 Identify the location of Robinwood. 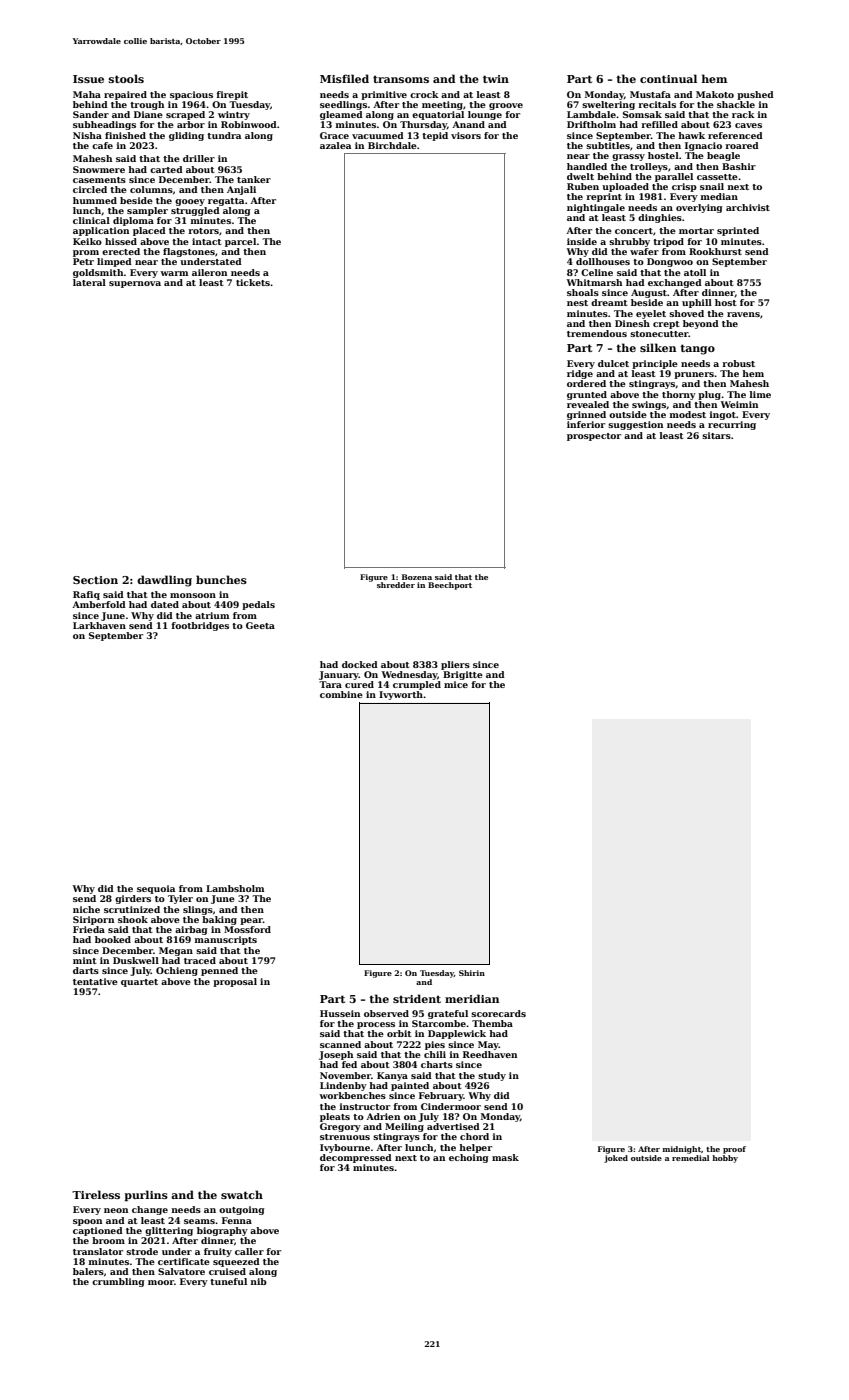
(249, 124).
